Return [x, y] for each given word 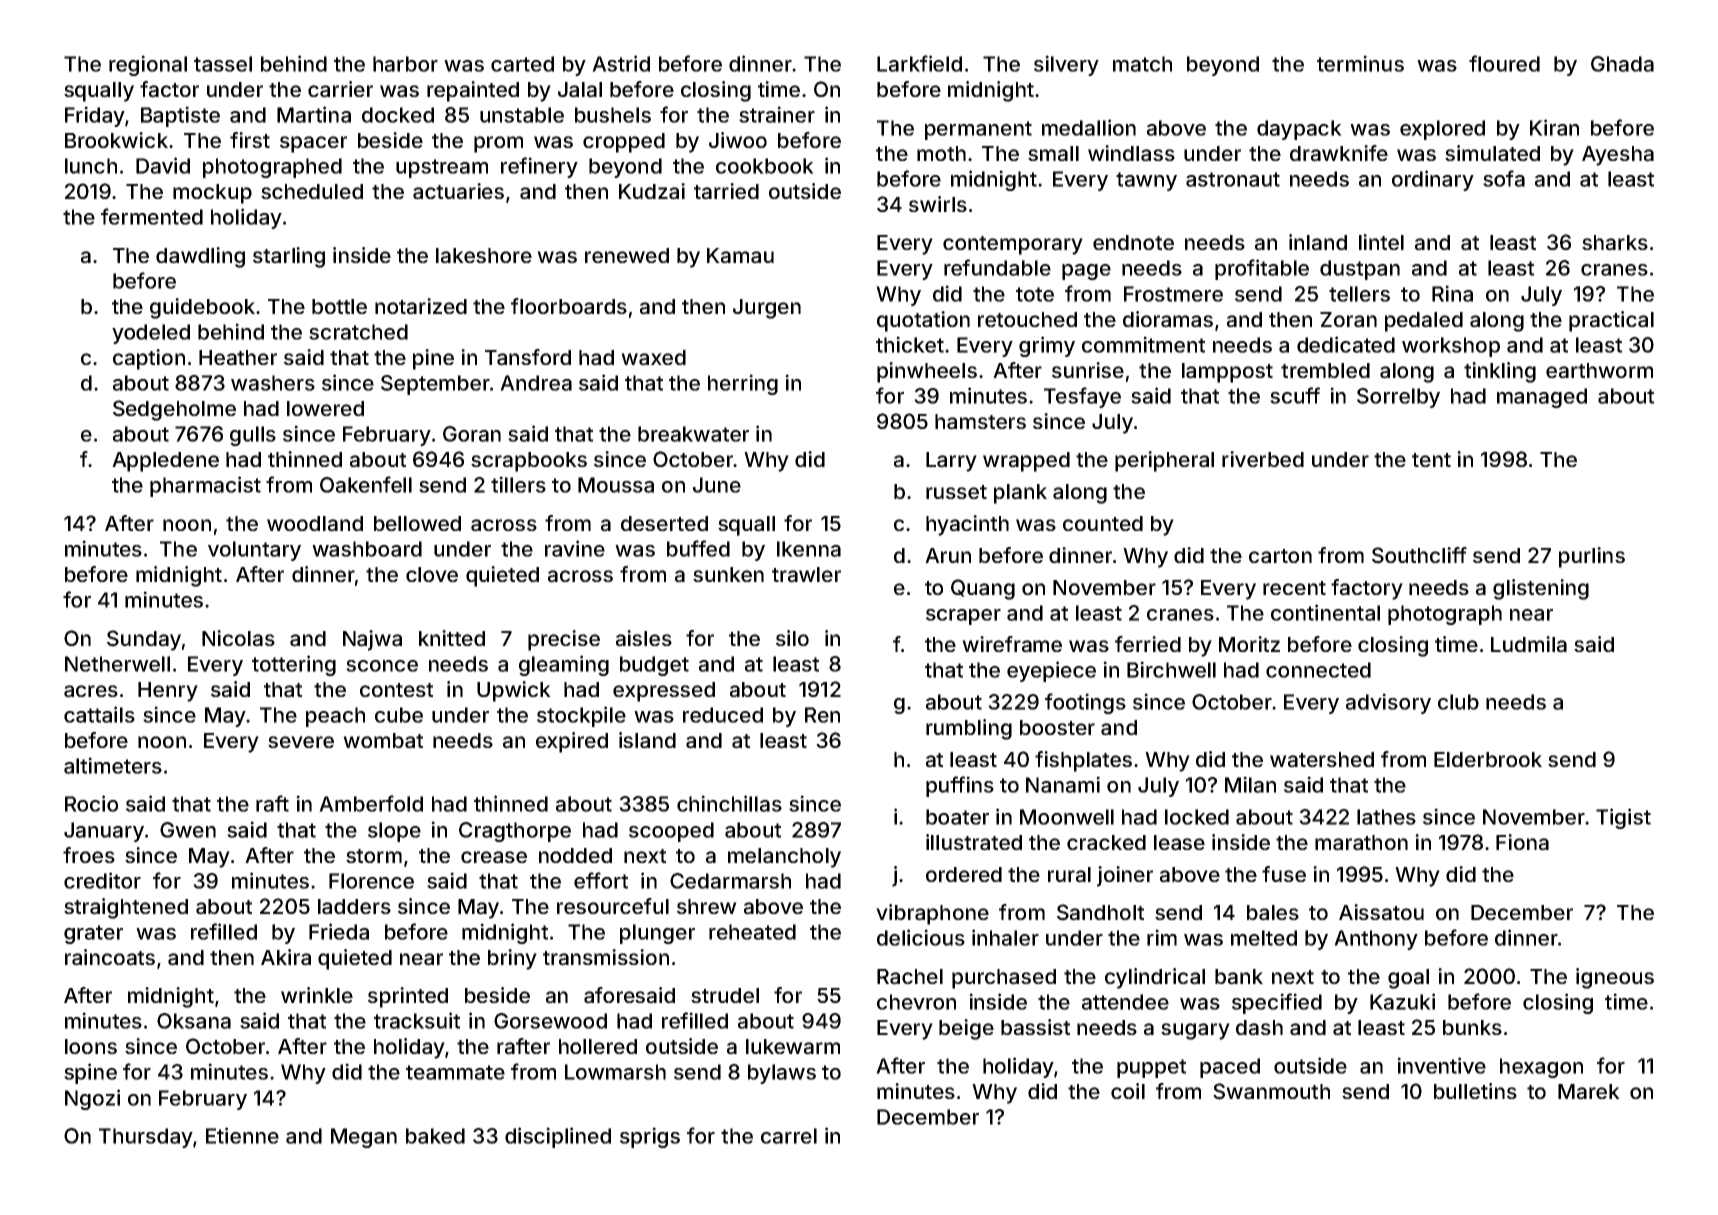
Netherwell [117, 664]
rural [1069, 875]
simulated [1492, 153]
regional [148, 65]
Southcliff [1419, 555]
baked [435, 1136]
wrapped [1026, 462]
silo [792, 638]
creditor [102, 880]
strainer [777, 114]
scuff [1295, 395]
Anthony [1376, 940]
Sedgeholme [174, 410]
